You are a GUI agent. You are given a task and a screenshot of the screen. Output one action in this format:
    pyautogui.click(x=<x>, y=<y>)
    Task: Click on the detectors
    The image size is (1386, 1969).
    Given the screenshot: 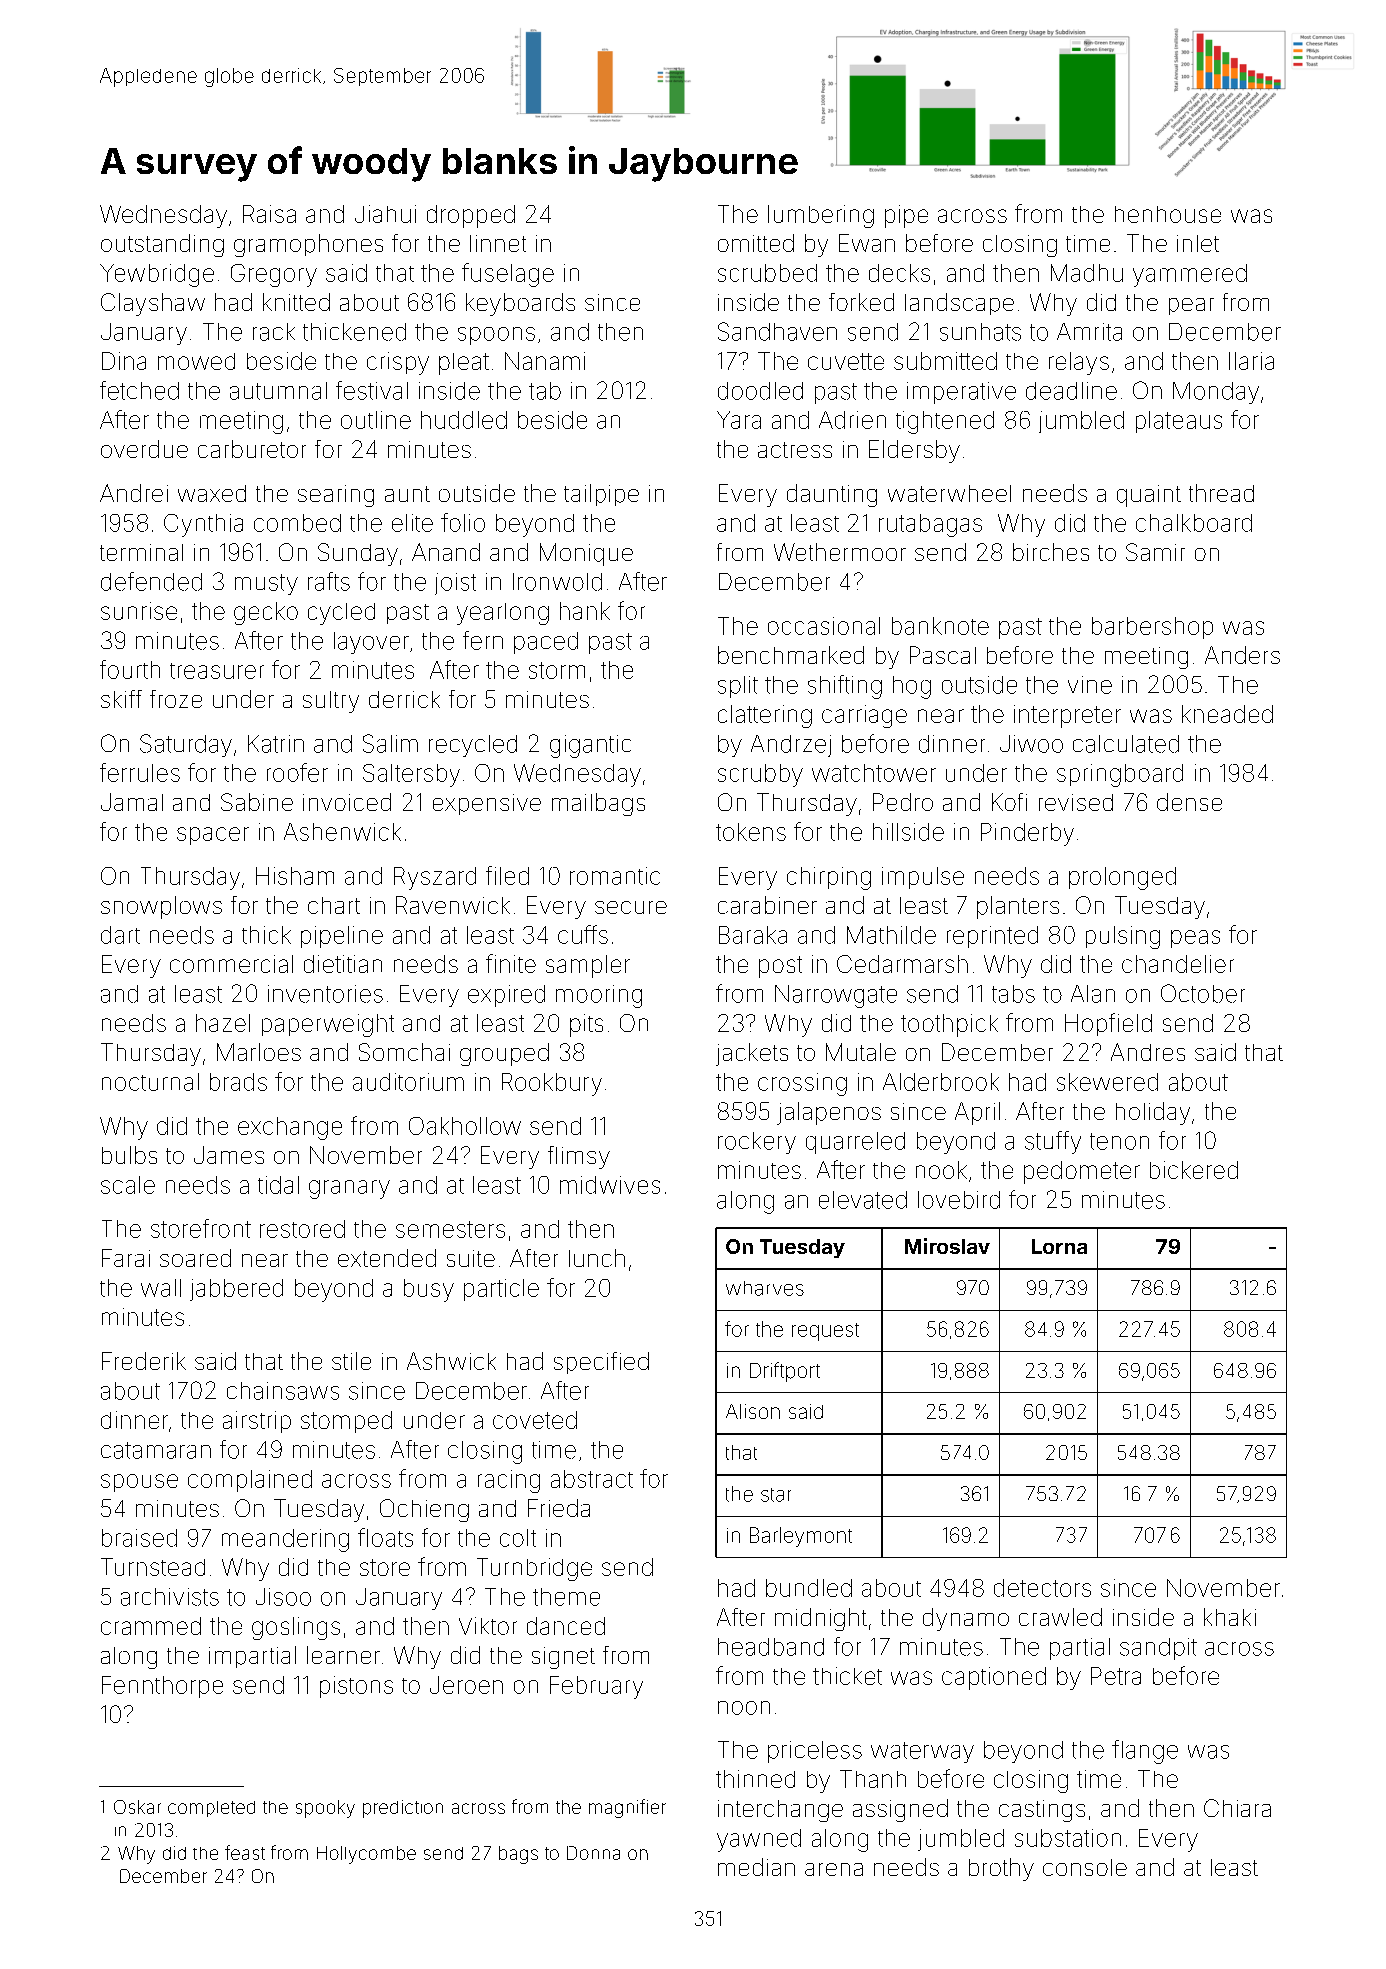 What is the action you would take?
    pyautogui.click(x=1042, y=1588)
